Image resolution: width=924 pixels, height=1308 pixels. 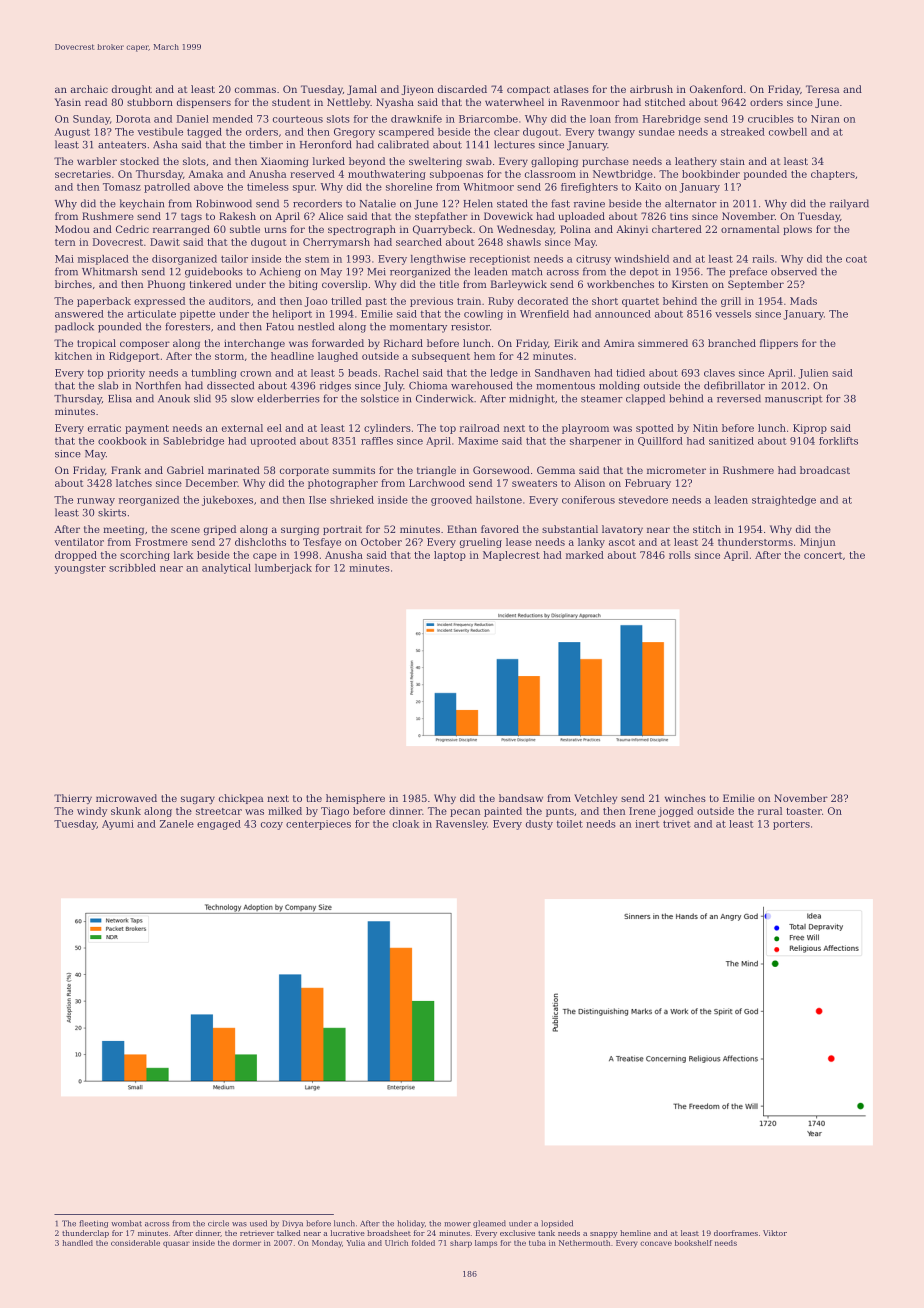 I want to click on handled, so click(x=77, y=1243).
